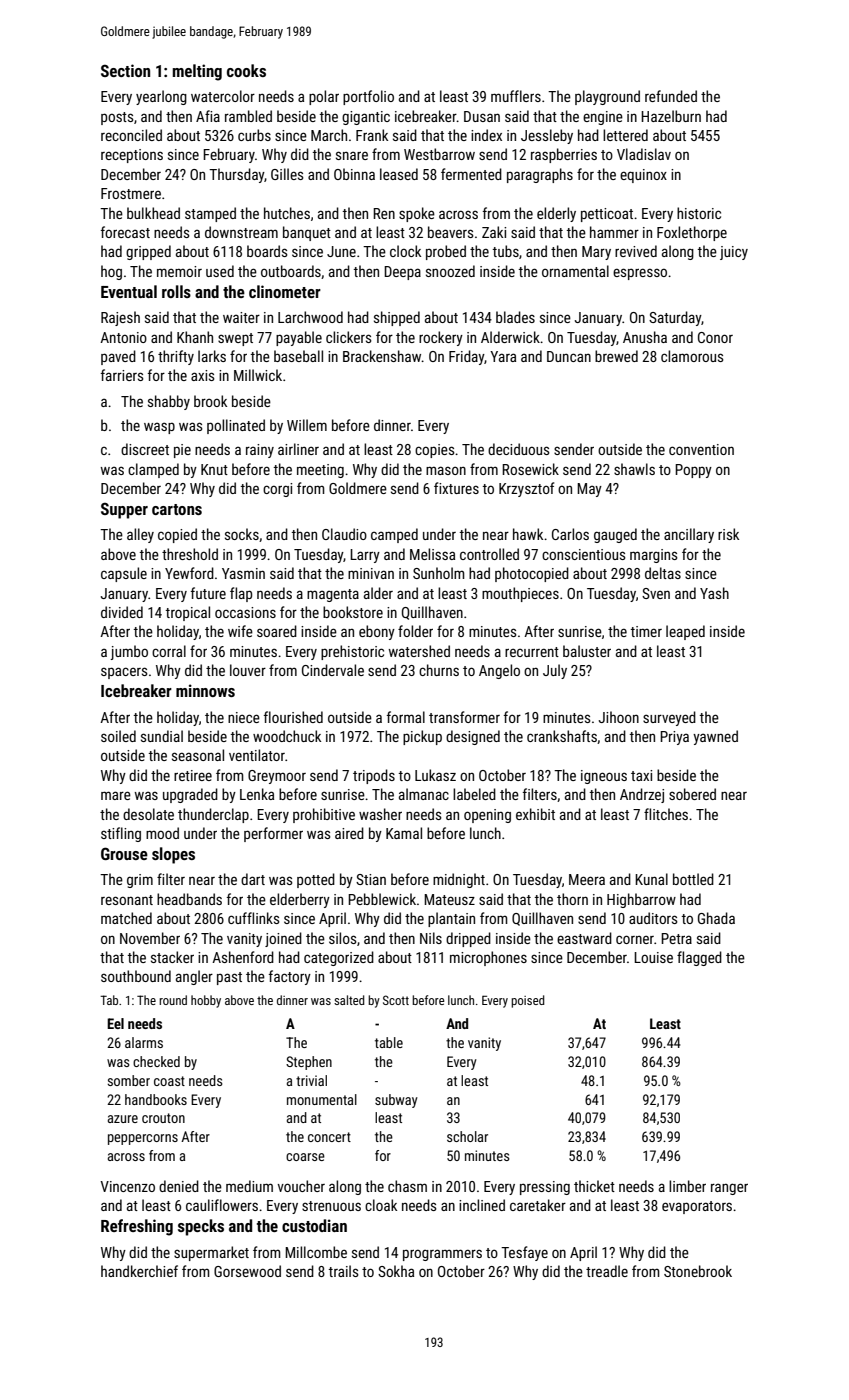 The width and height of the page is (849, 1400). Describe the element at coordinates (305, 1157) in the page. I see `coarse` at that location.
